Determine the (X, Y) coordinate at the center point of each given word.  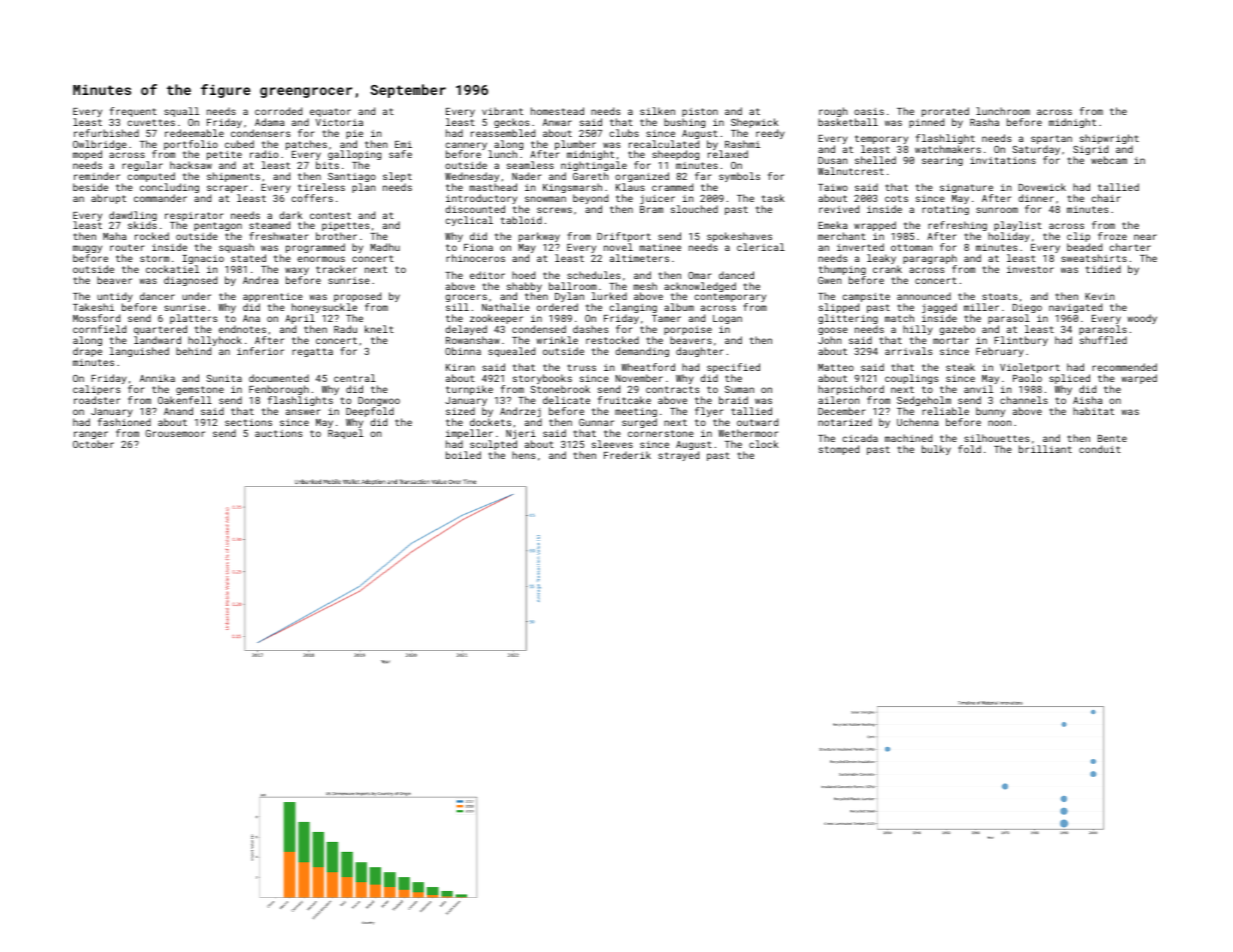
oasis (869, 111)
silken (657, 111)
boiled (463, 455)
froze (1112, 236)
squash (236, 248)
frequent (133, 112)
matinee (660, 247)
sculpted (493, 445)
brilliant (1045, 449)
